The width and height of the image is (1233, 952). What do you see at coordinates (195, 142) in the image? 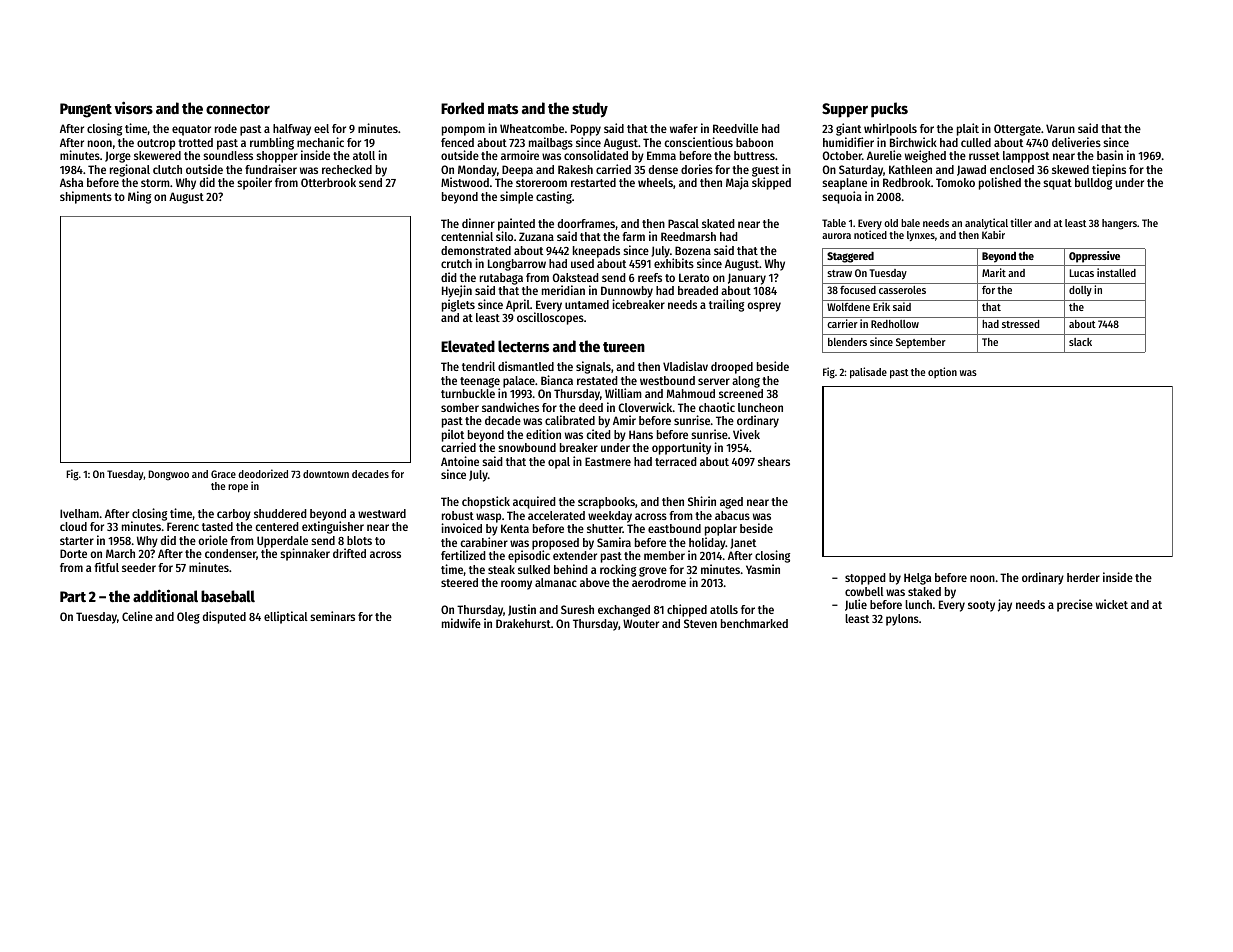
I see `trotted` at bounding box center [195, 142].
